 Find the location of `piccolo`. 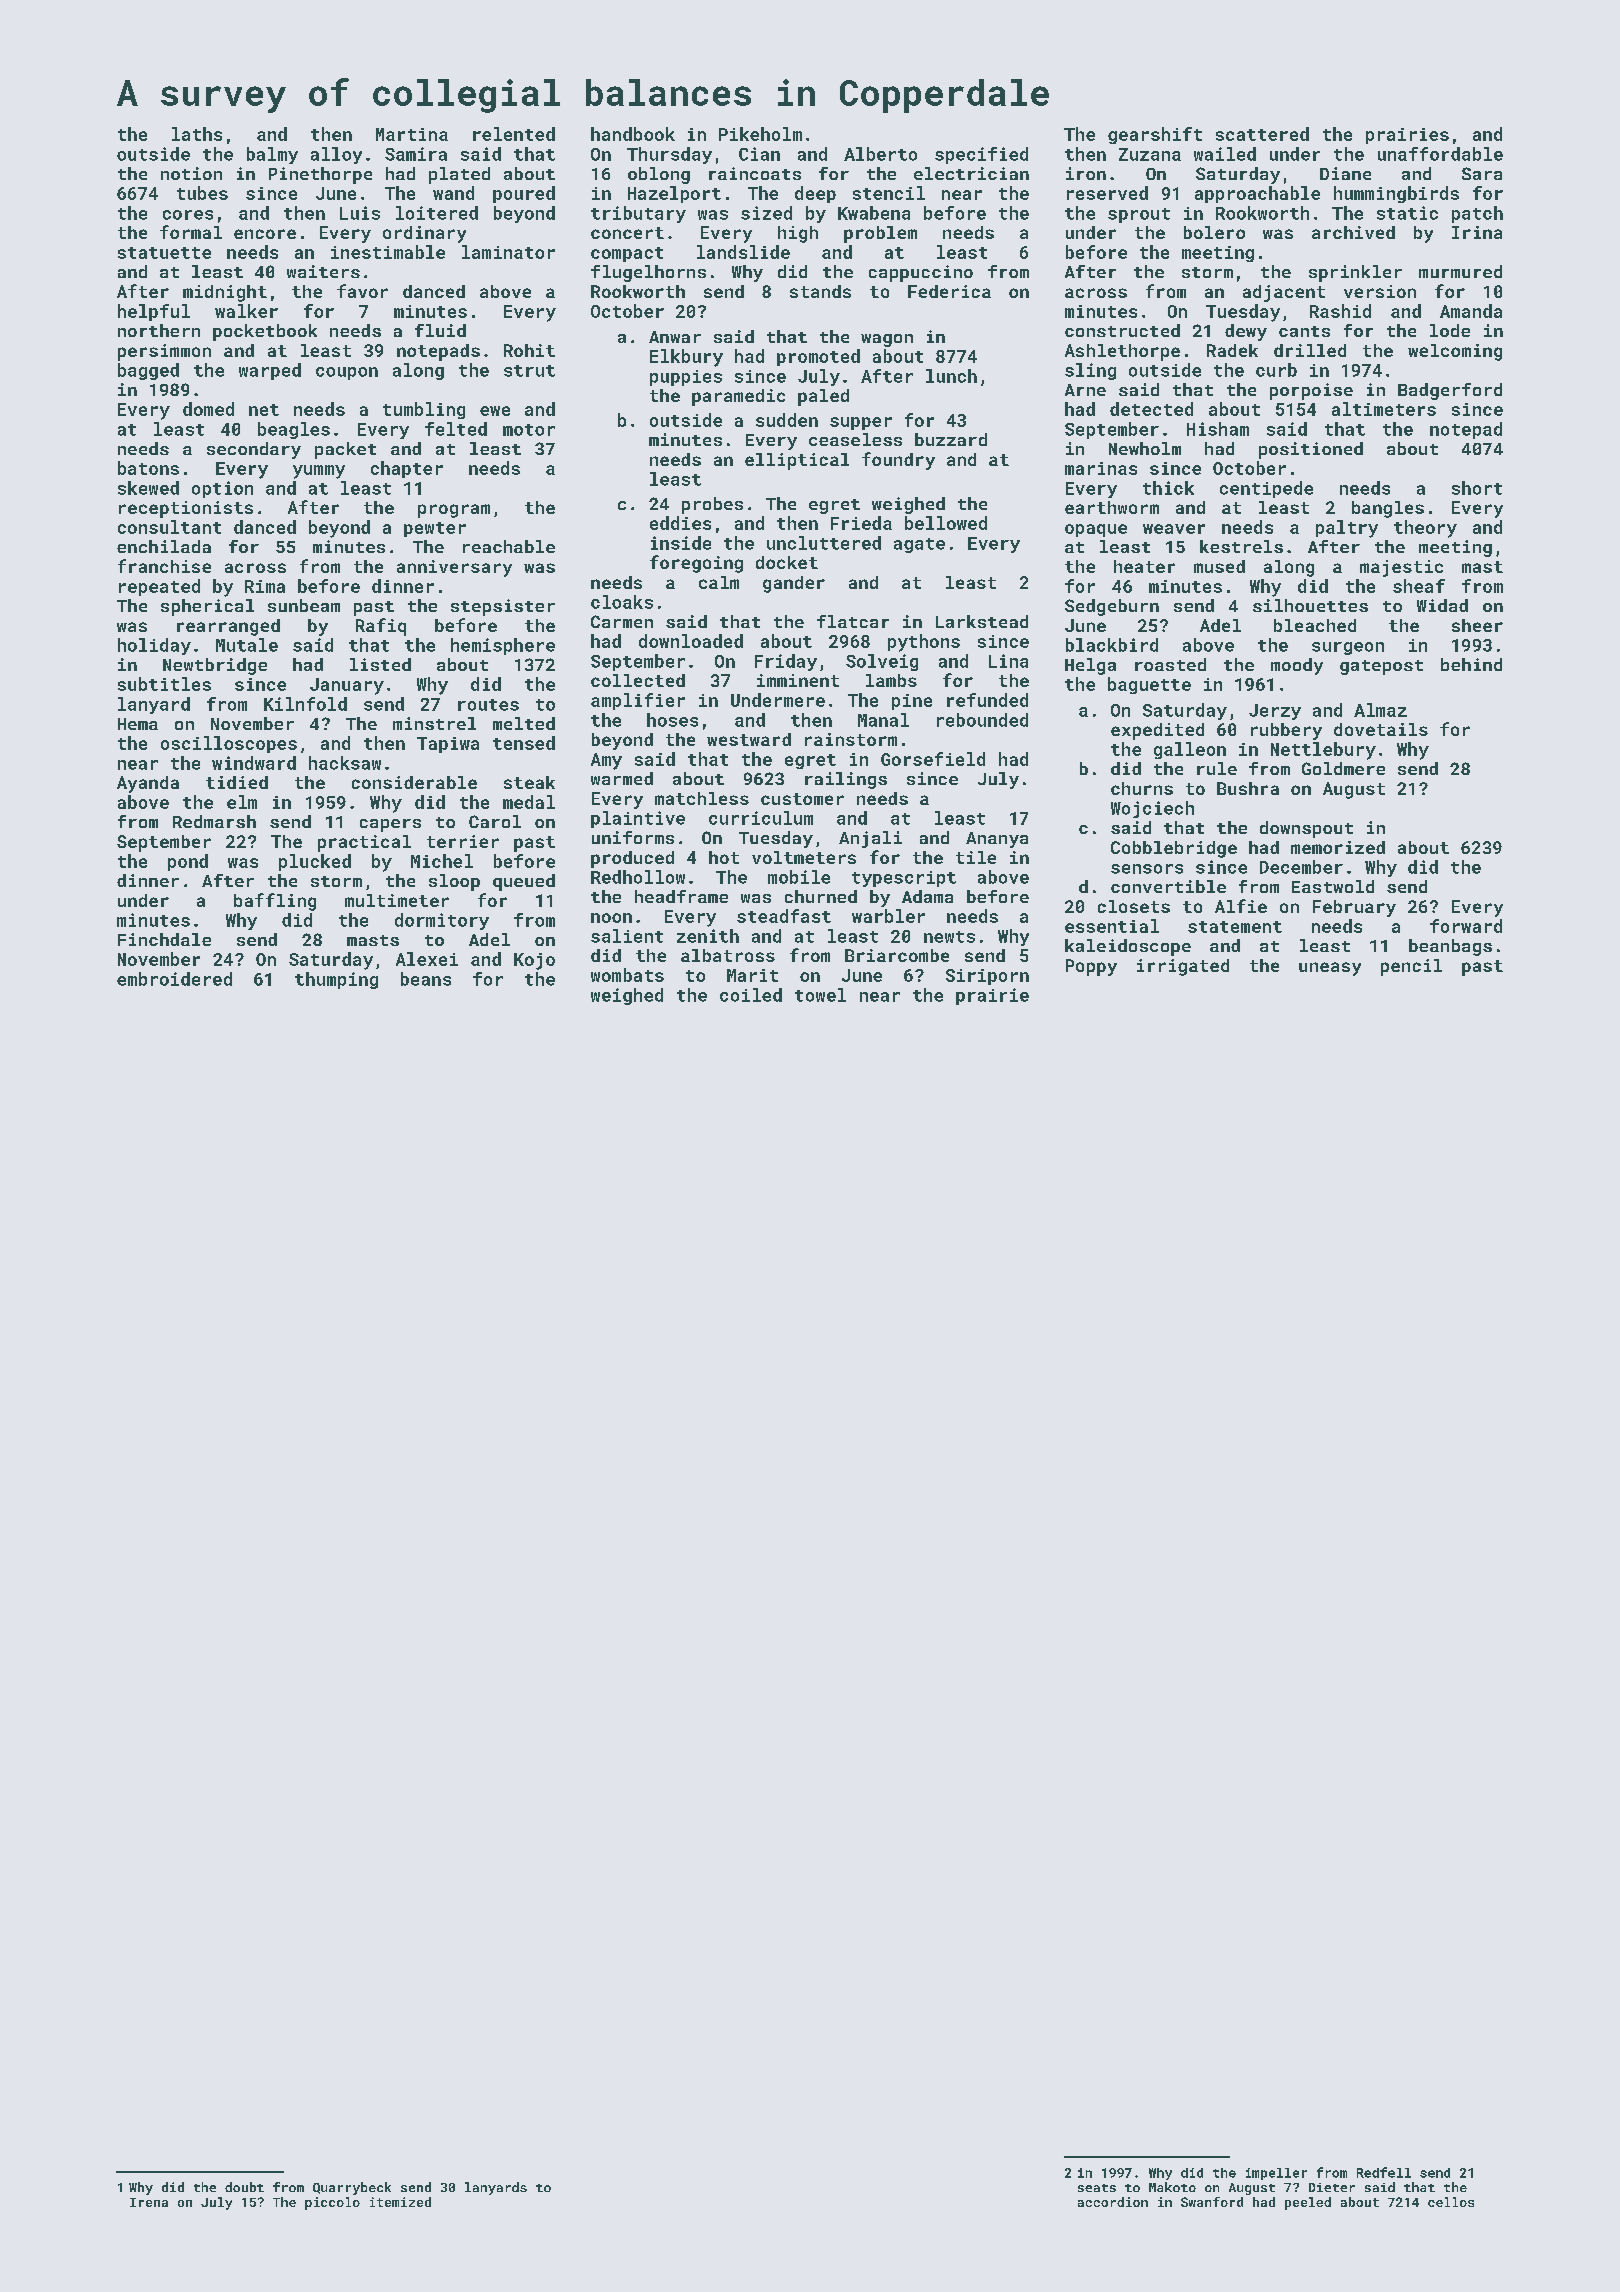

piccolo is located at coordinates (332, 2203).
